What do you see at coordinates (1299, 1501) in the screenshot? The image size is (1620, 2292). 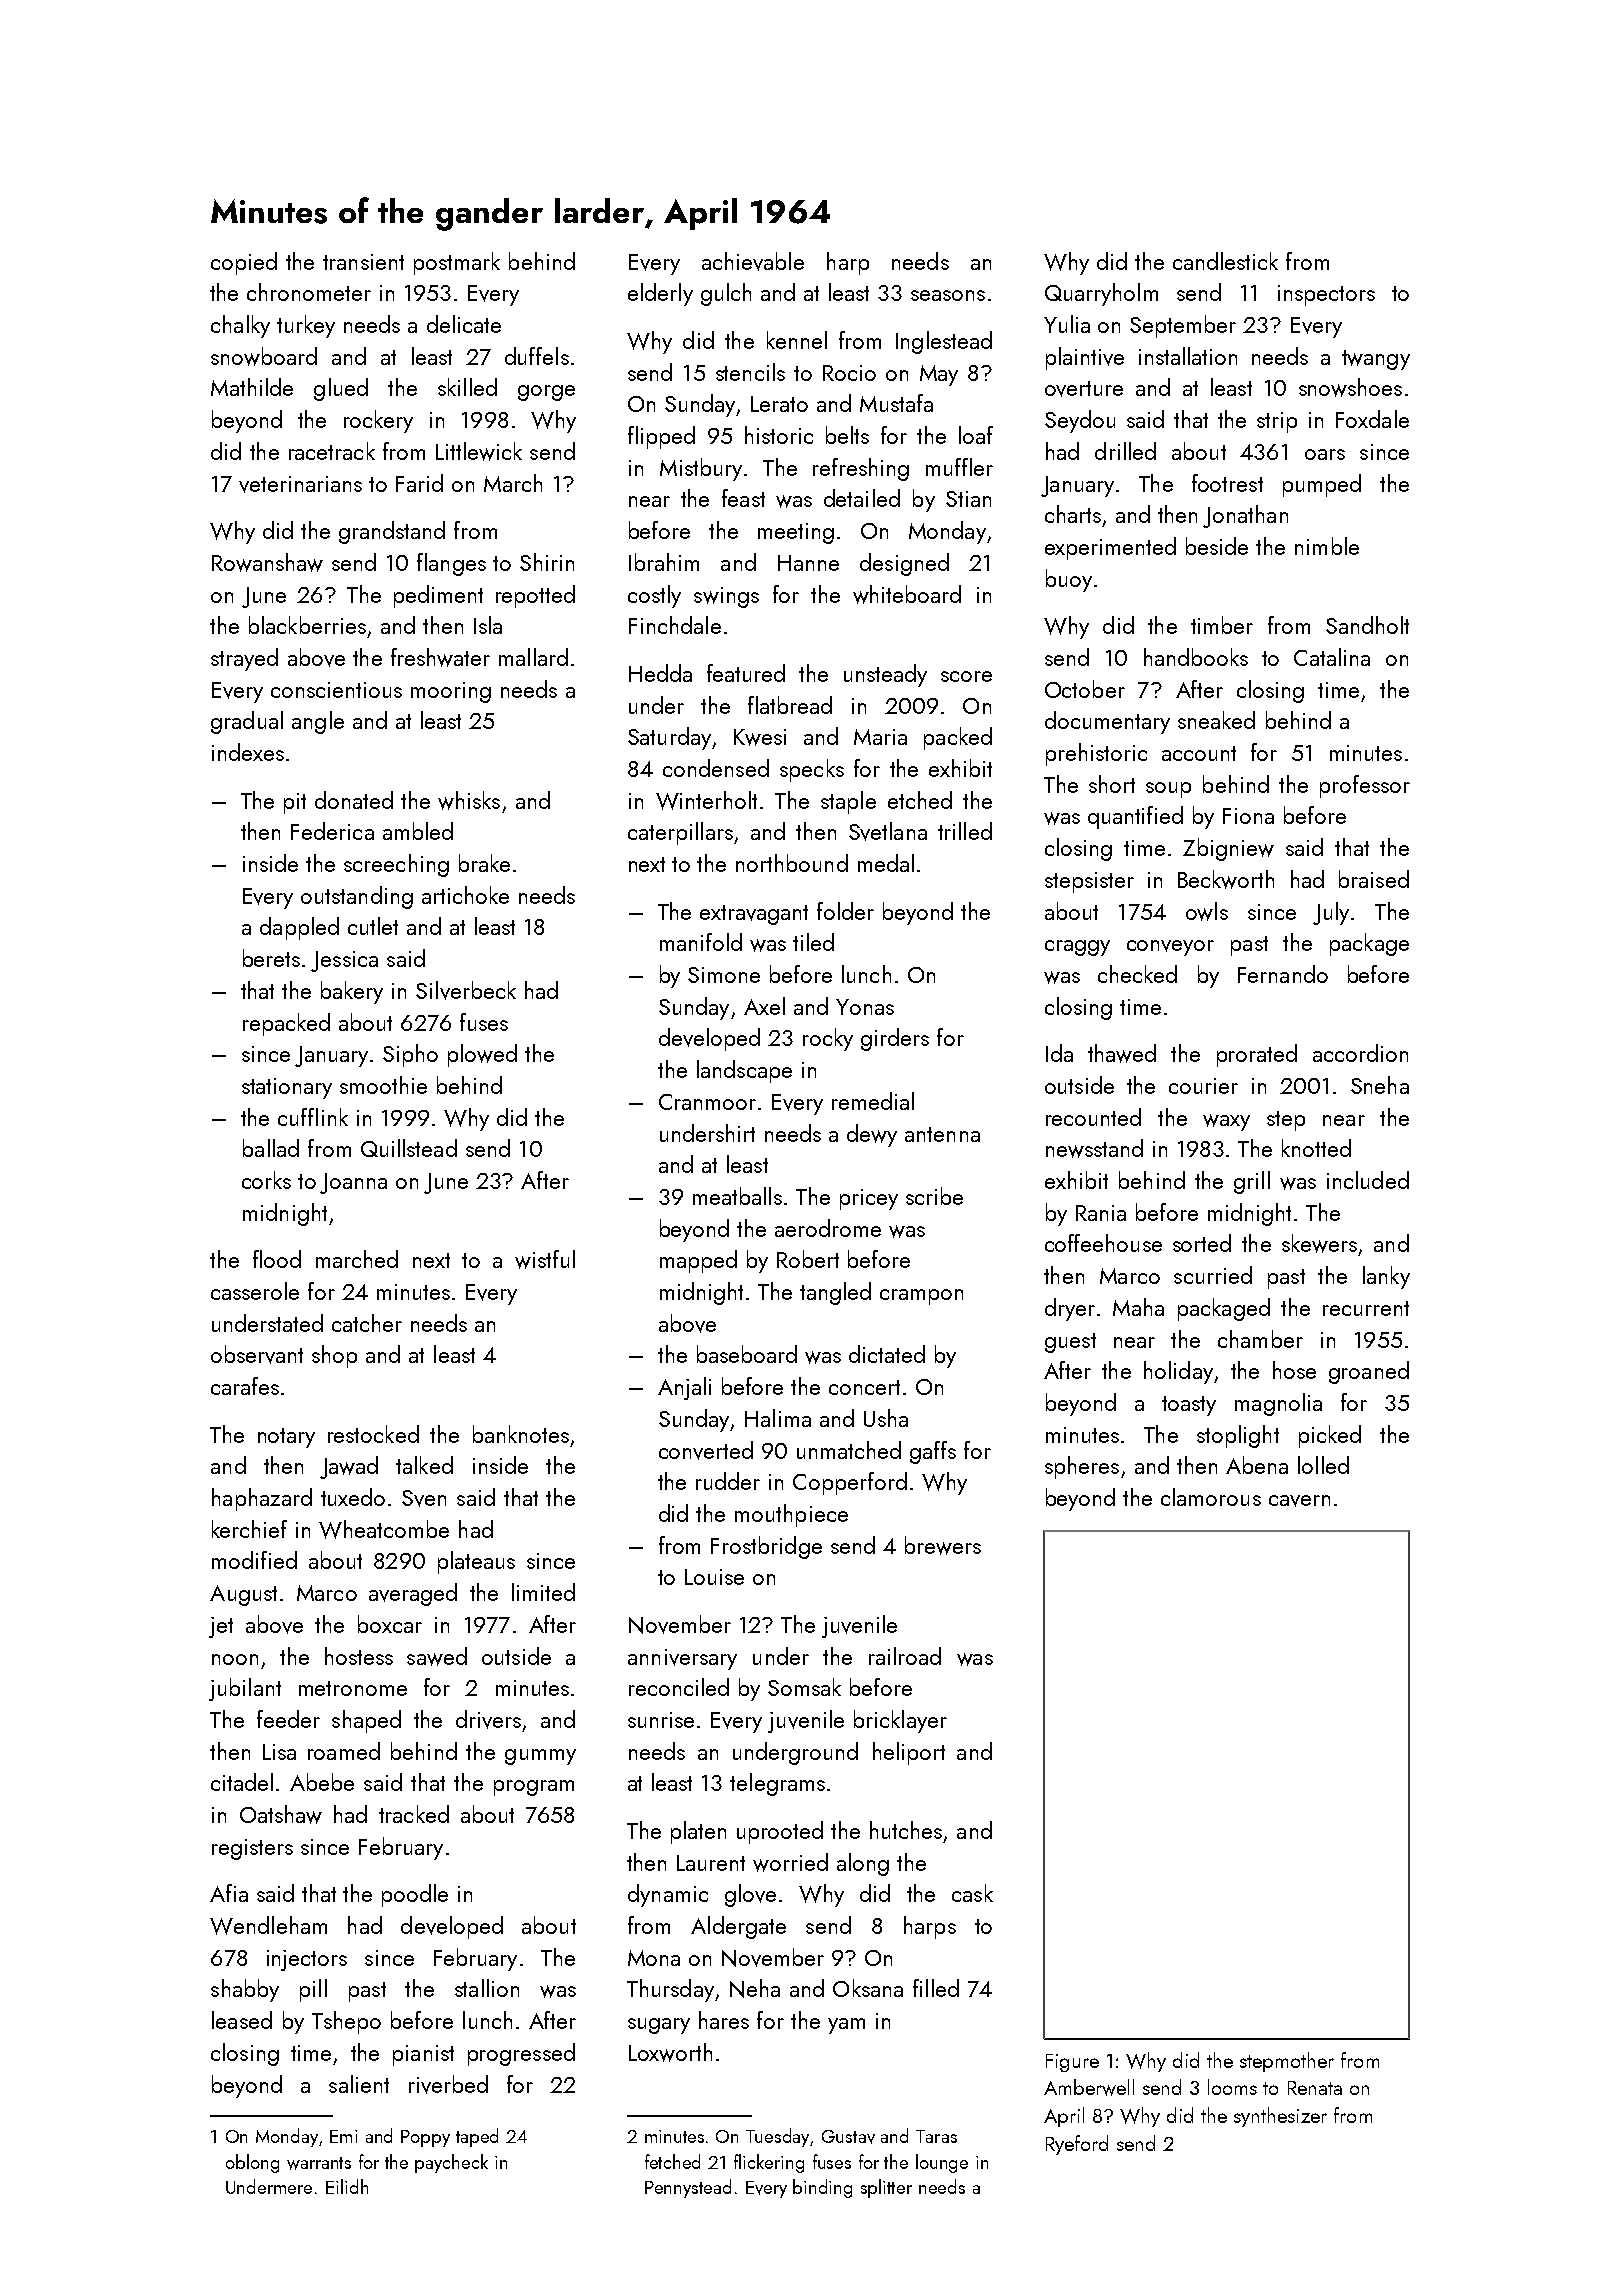 I see `cavern` at bounding box center [1299, 1501].
